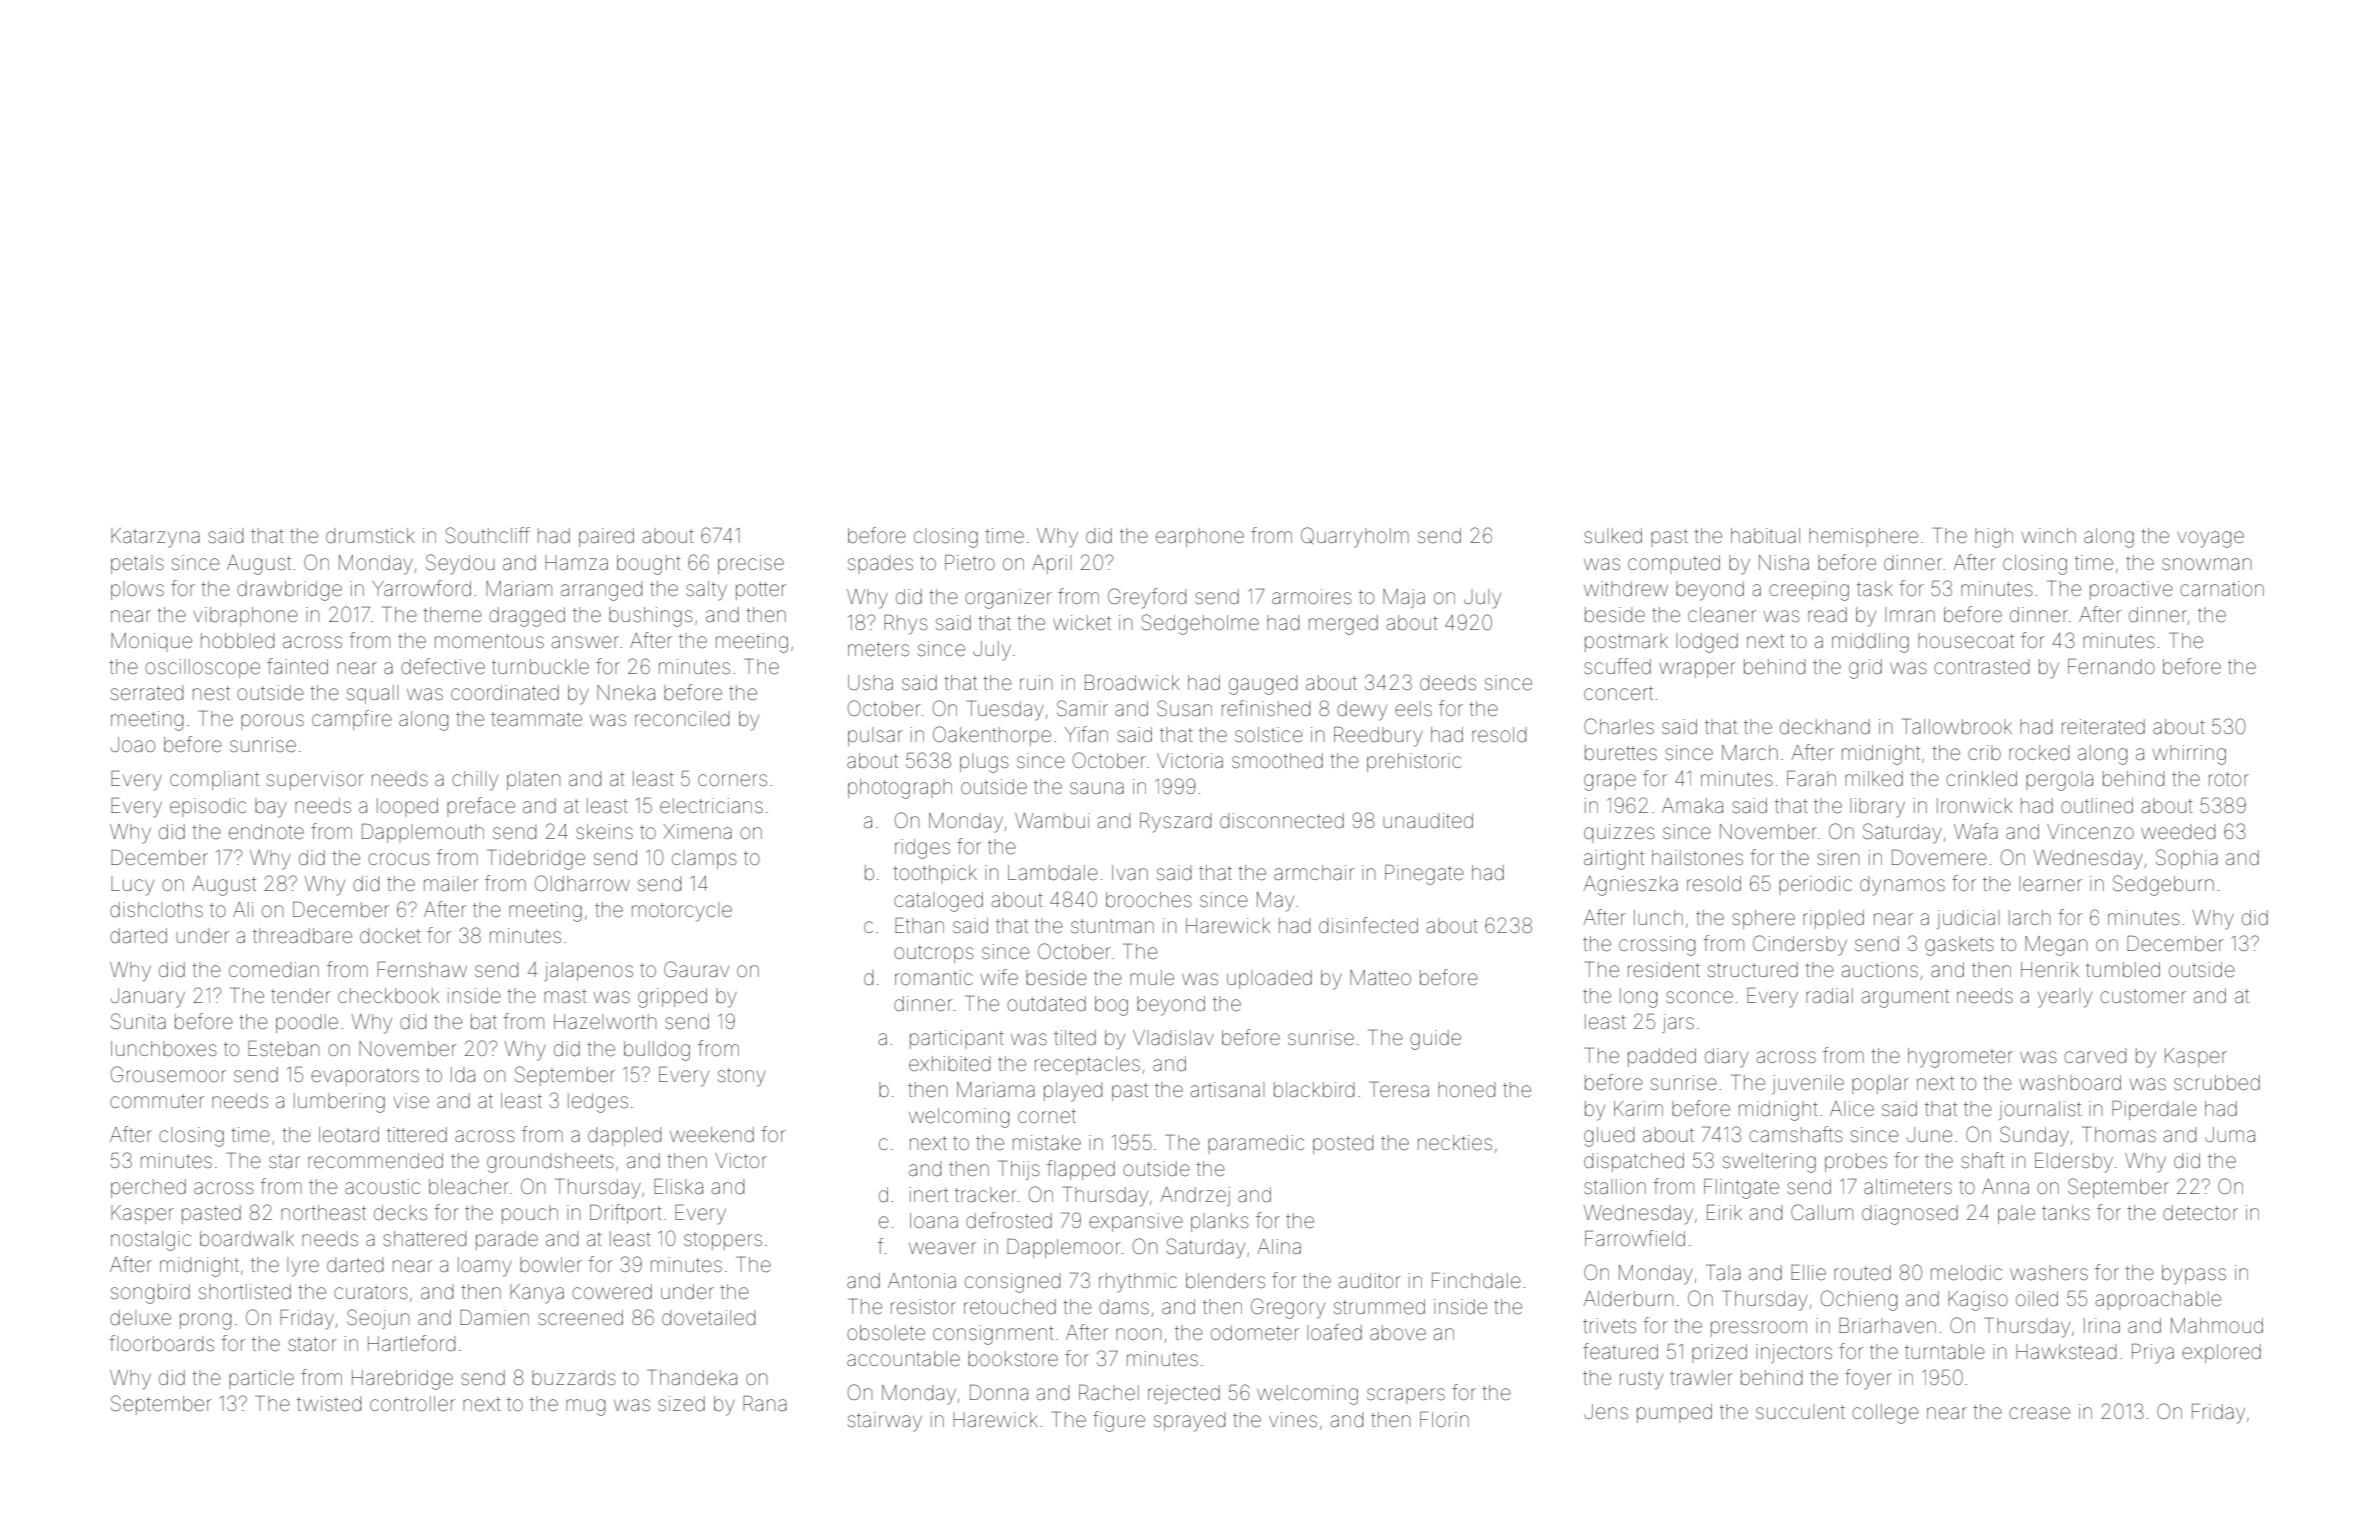 The width and height of the document is (2380, 1540). Describe the element at coordinates (1046, 1004) in the document. I see `outdated` at that location.
